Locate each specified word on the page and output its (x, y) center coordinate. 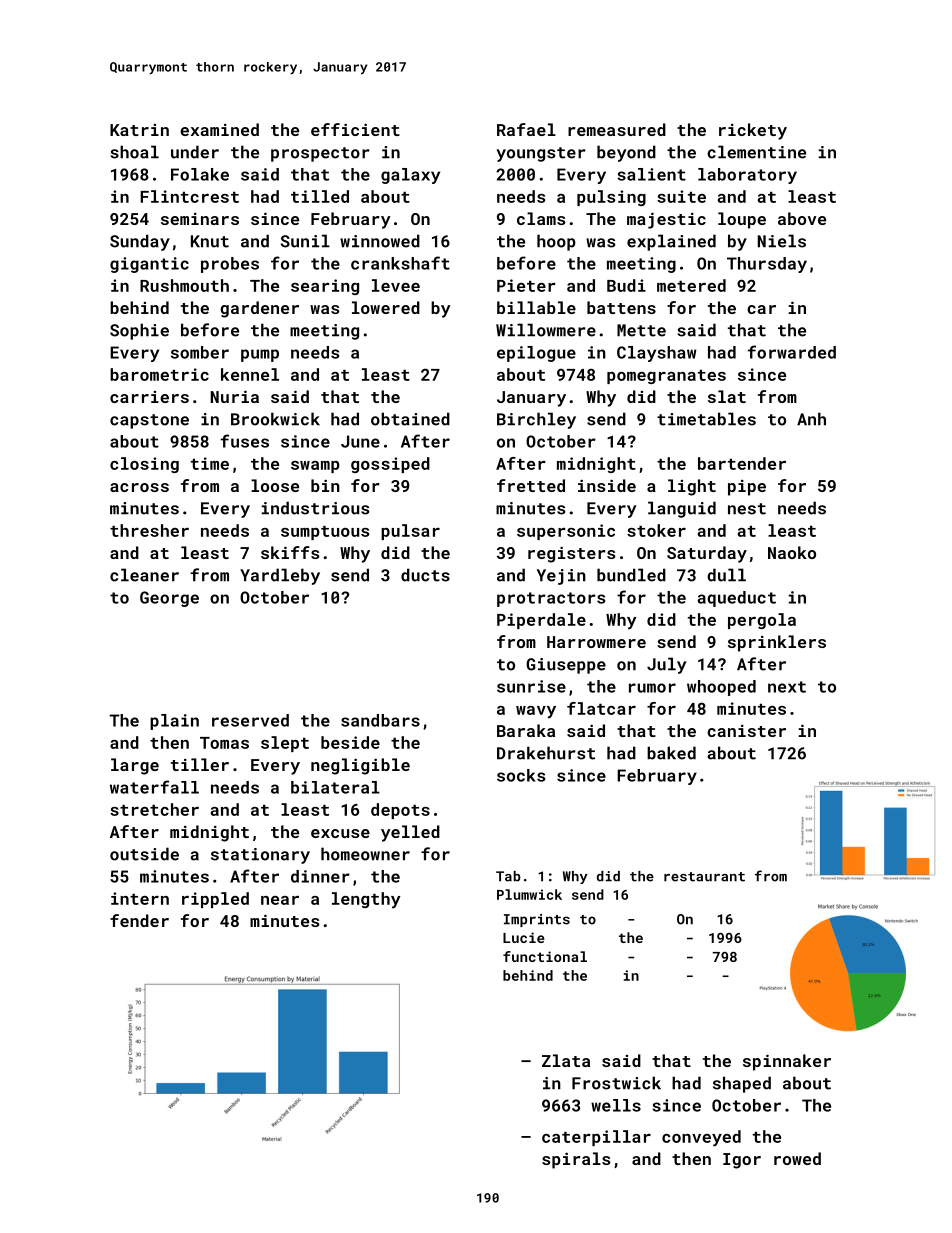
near (280, 900)
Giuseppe (566, 666)
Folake (200, 174)
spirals (576, 1160)
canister (746, 731)
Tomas (224, 743)
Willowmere (546, 330)
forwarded (792, 352)
